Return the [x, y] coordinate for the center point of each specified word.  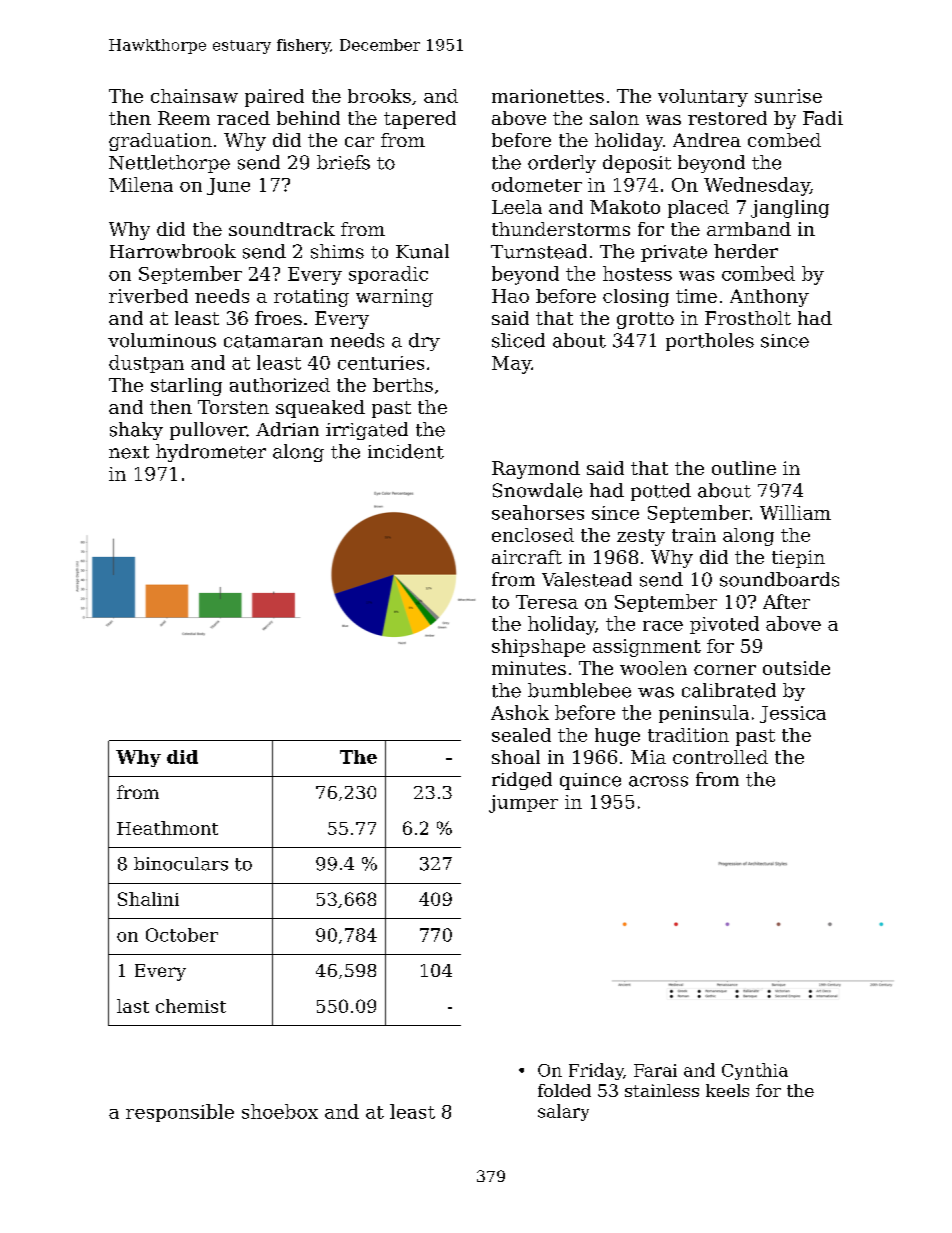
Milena [141, 184]
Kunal [422, 251]
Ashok [520, 712]
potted [661, 492]
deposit [637, 164]
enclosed [533, 535]
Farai [655, 1070]
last [133, 1006]
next [129, 452]
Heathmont [167, 828]
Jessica [793, 714]
